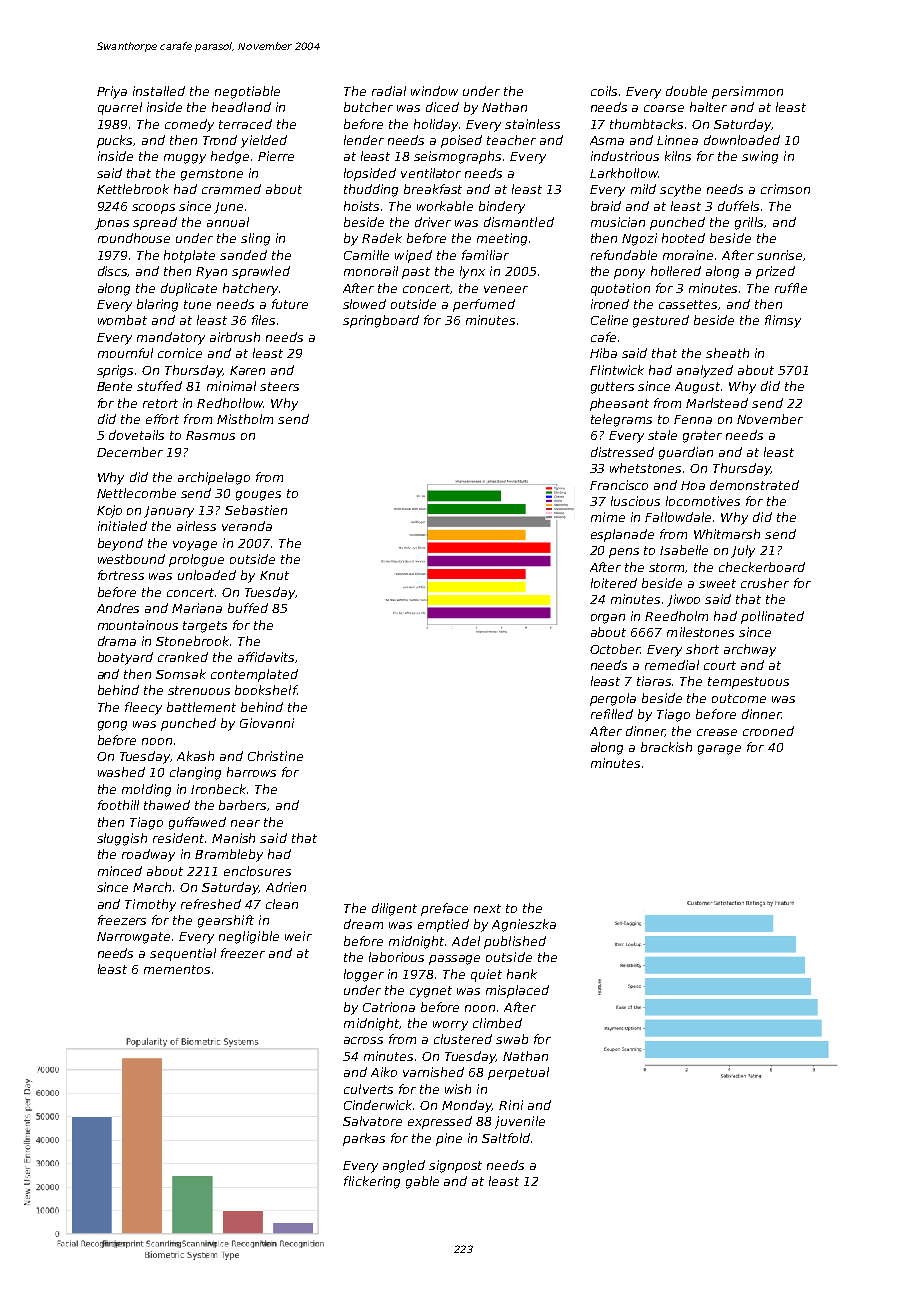 The width and height of the screenshot is (908, 1316). I want to click on foothill, so click(118, 805).
